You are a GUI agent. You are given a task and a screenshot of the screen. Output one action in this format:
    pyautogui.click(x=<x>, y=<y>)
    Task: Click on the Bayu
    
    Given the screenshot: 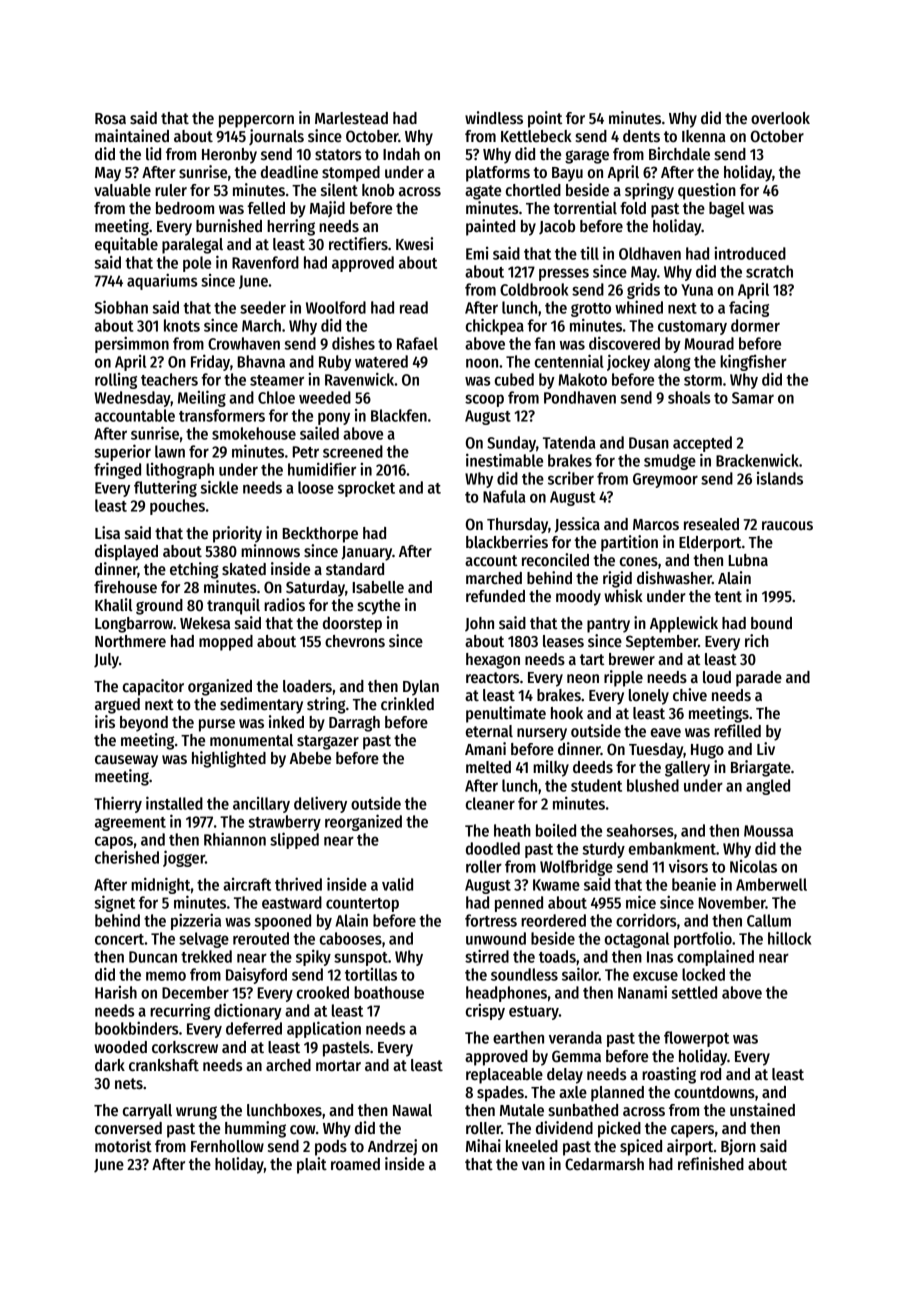 What is the action you would take?
    pyautogui.click(x=567, y=174)
